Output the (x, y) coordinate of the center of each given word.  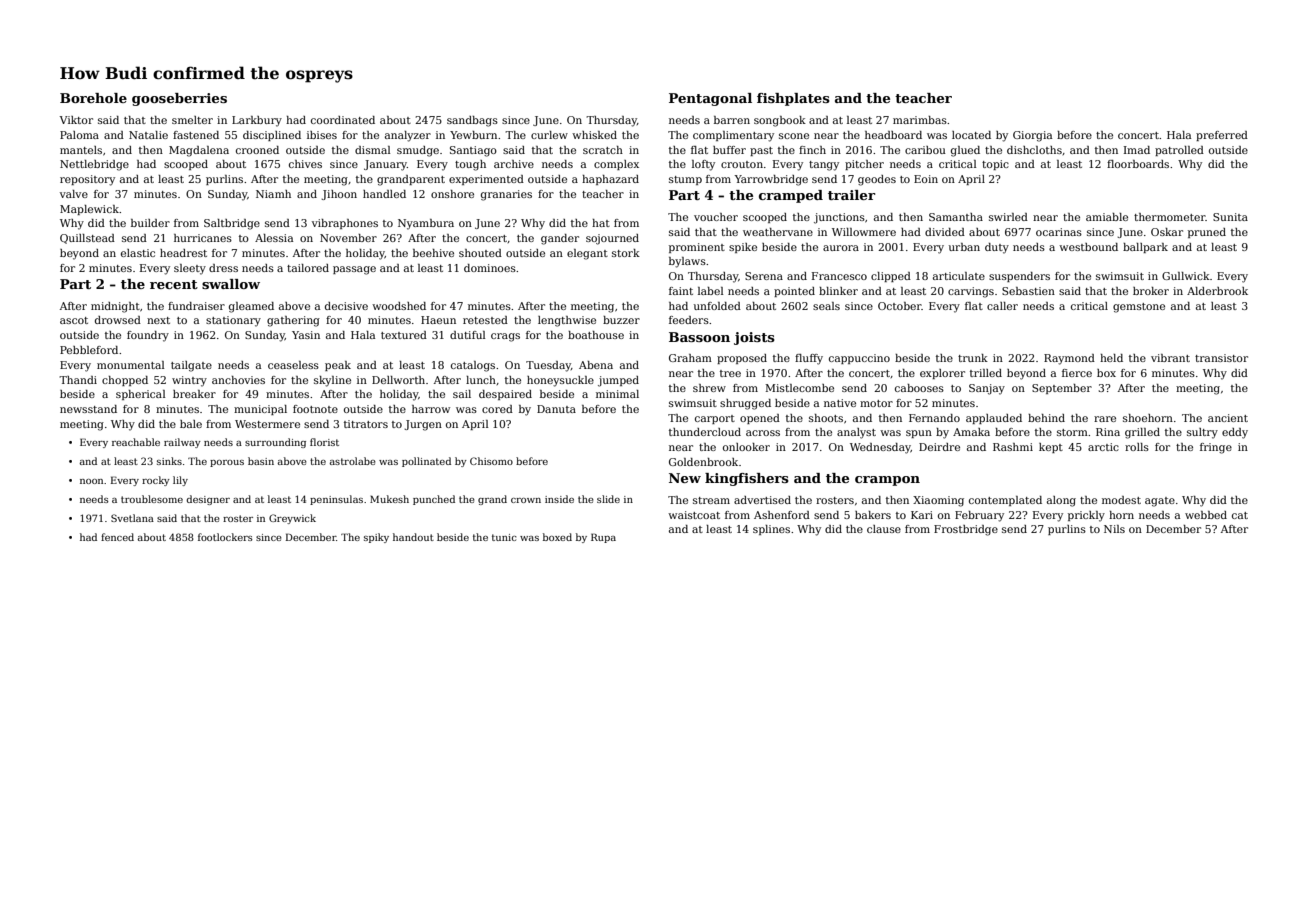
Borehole (93, 98)
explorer (942, 374)
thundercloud (705, 432)
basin (261, 461)
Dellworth (398, 380)
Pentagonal (710, 99)
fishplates (793, 99)
